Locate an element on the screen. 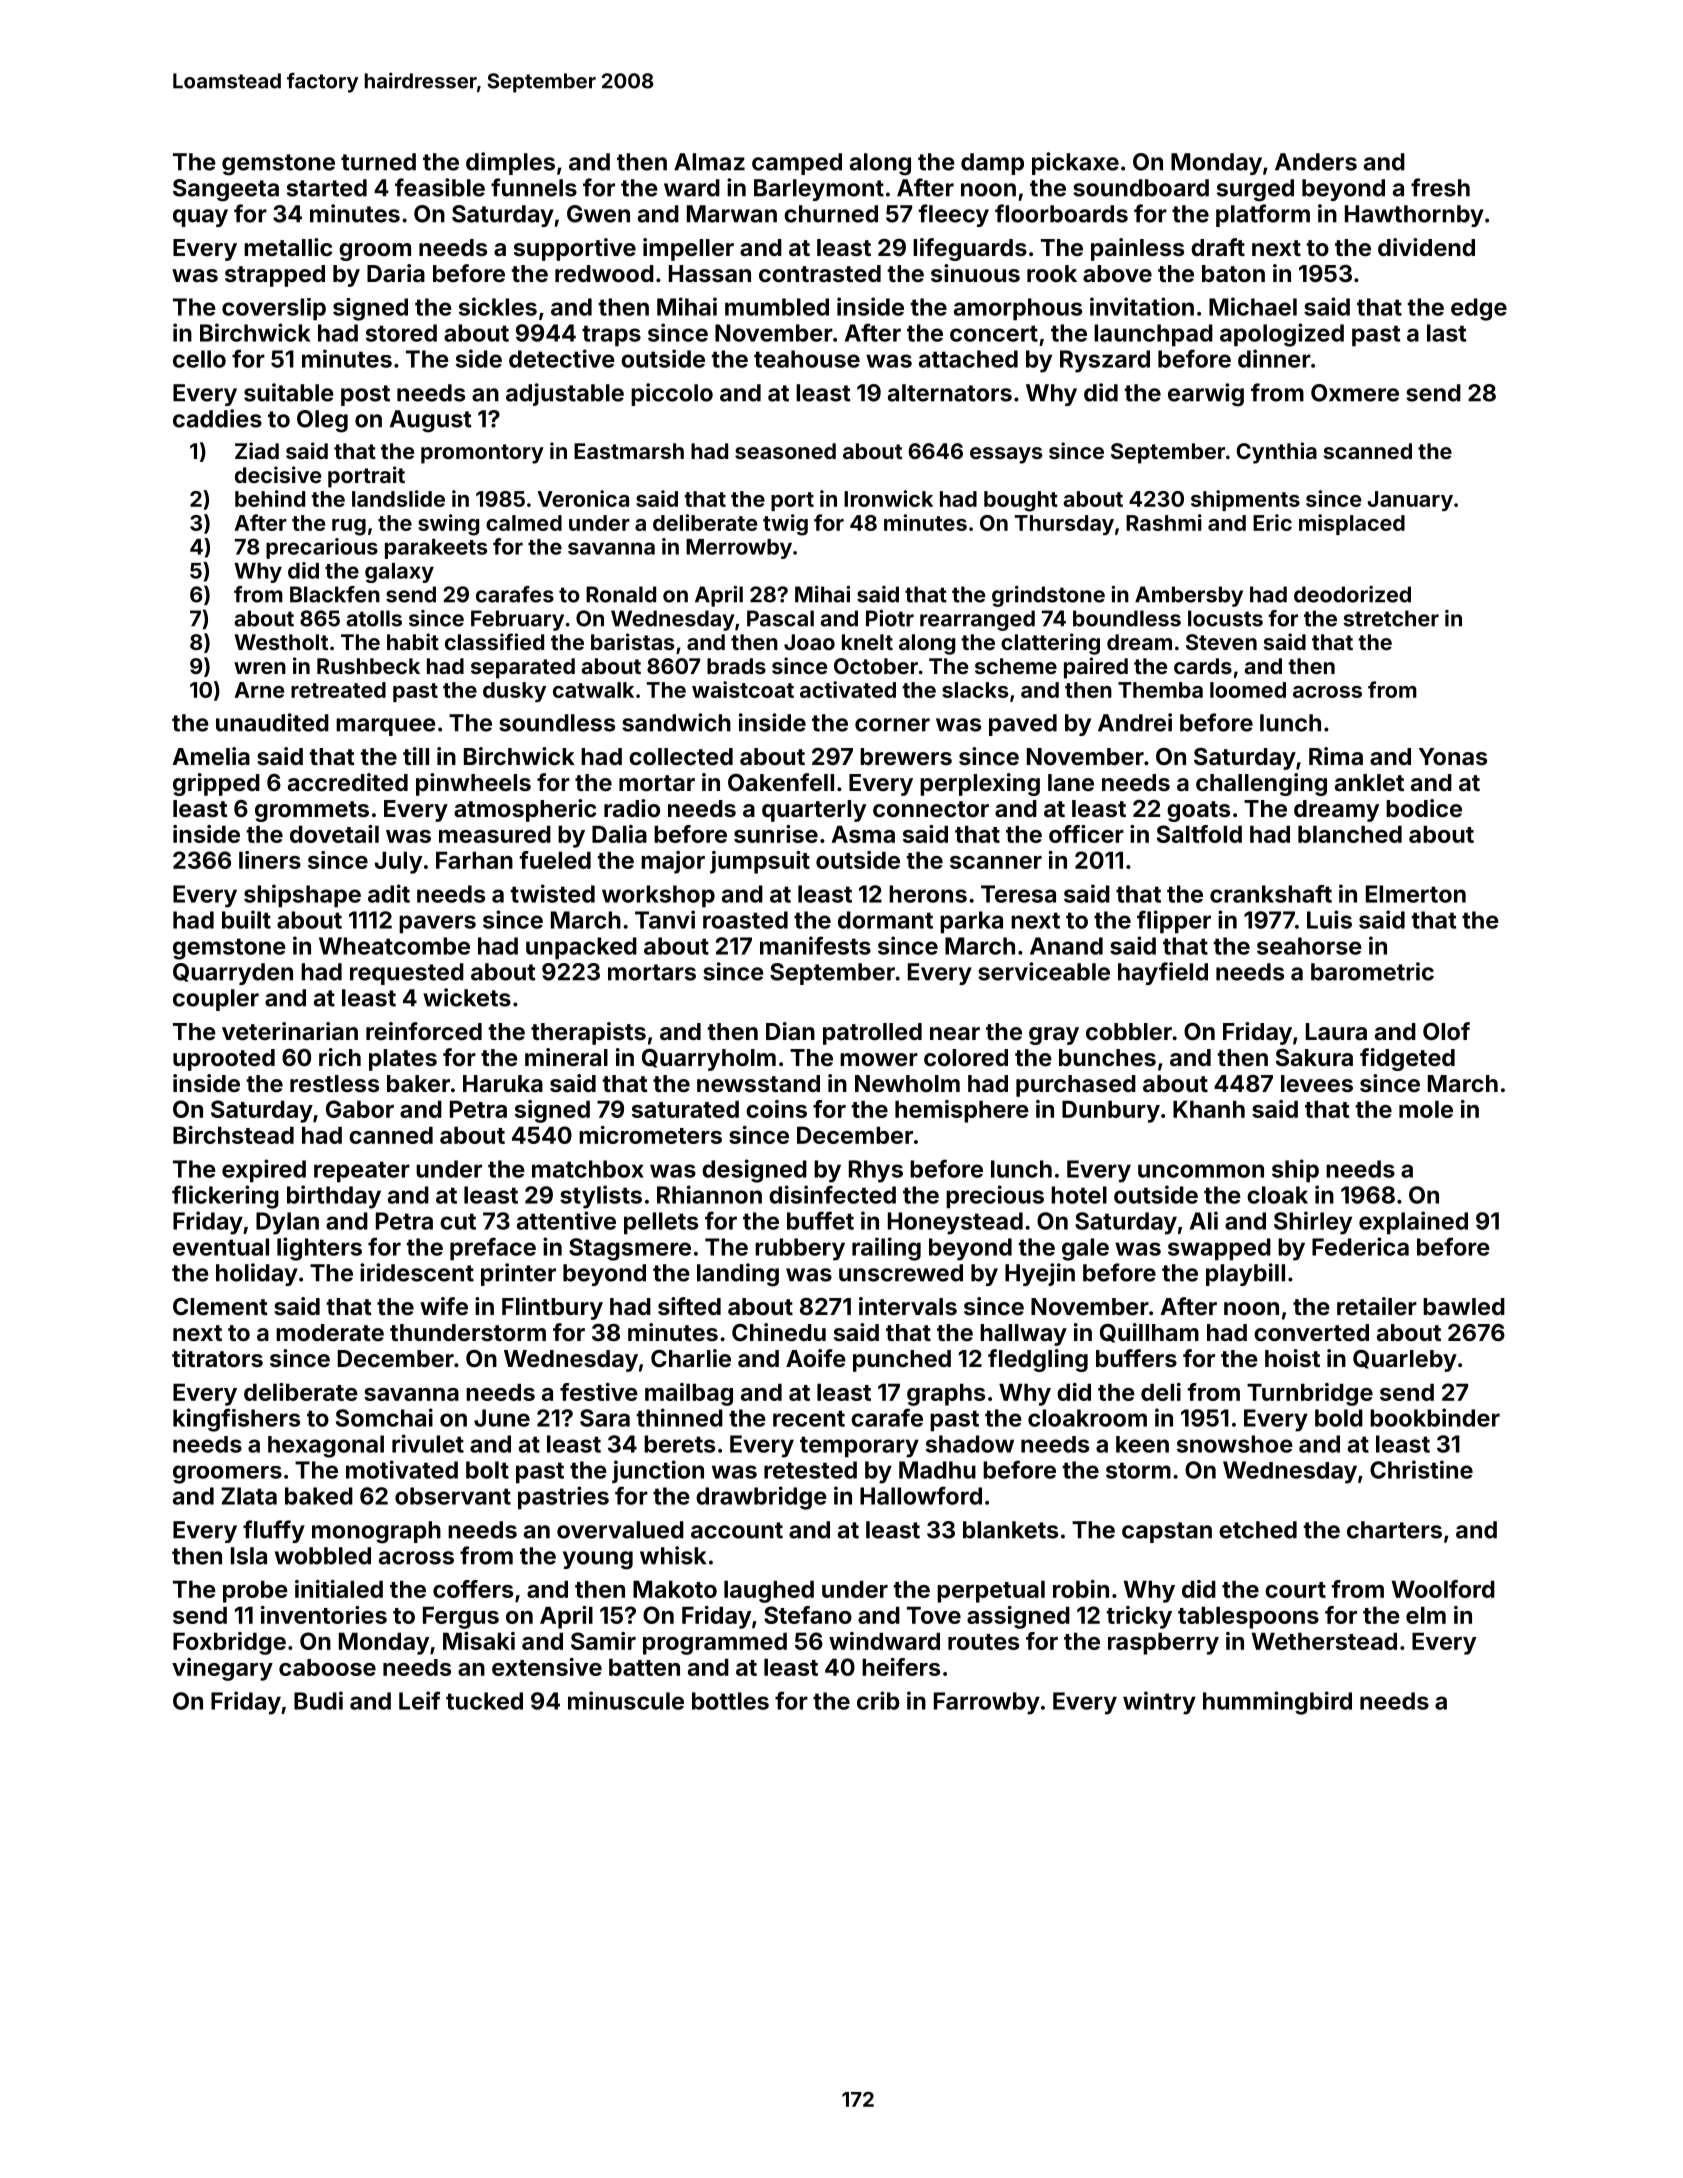 This screenshot has height=2178, width=1683. uncommon is located at coordinates (1201, 1171).
